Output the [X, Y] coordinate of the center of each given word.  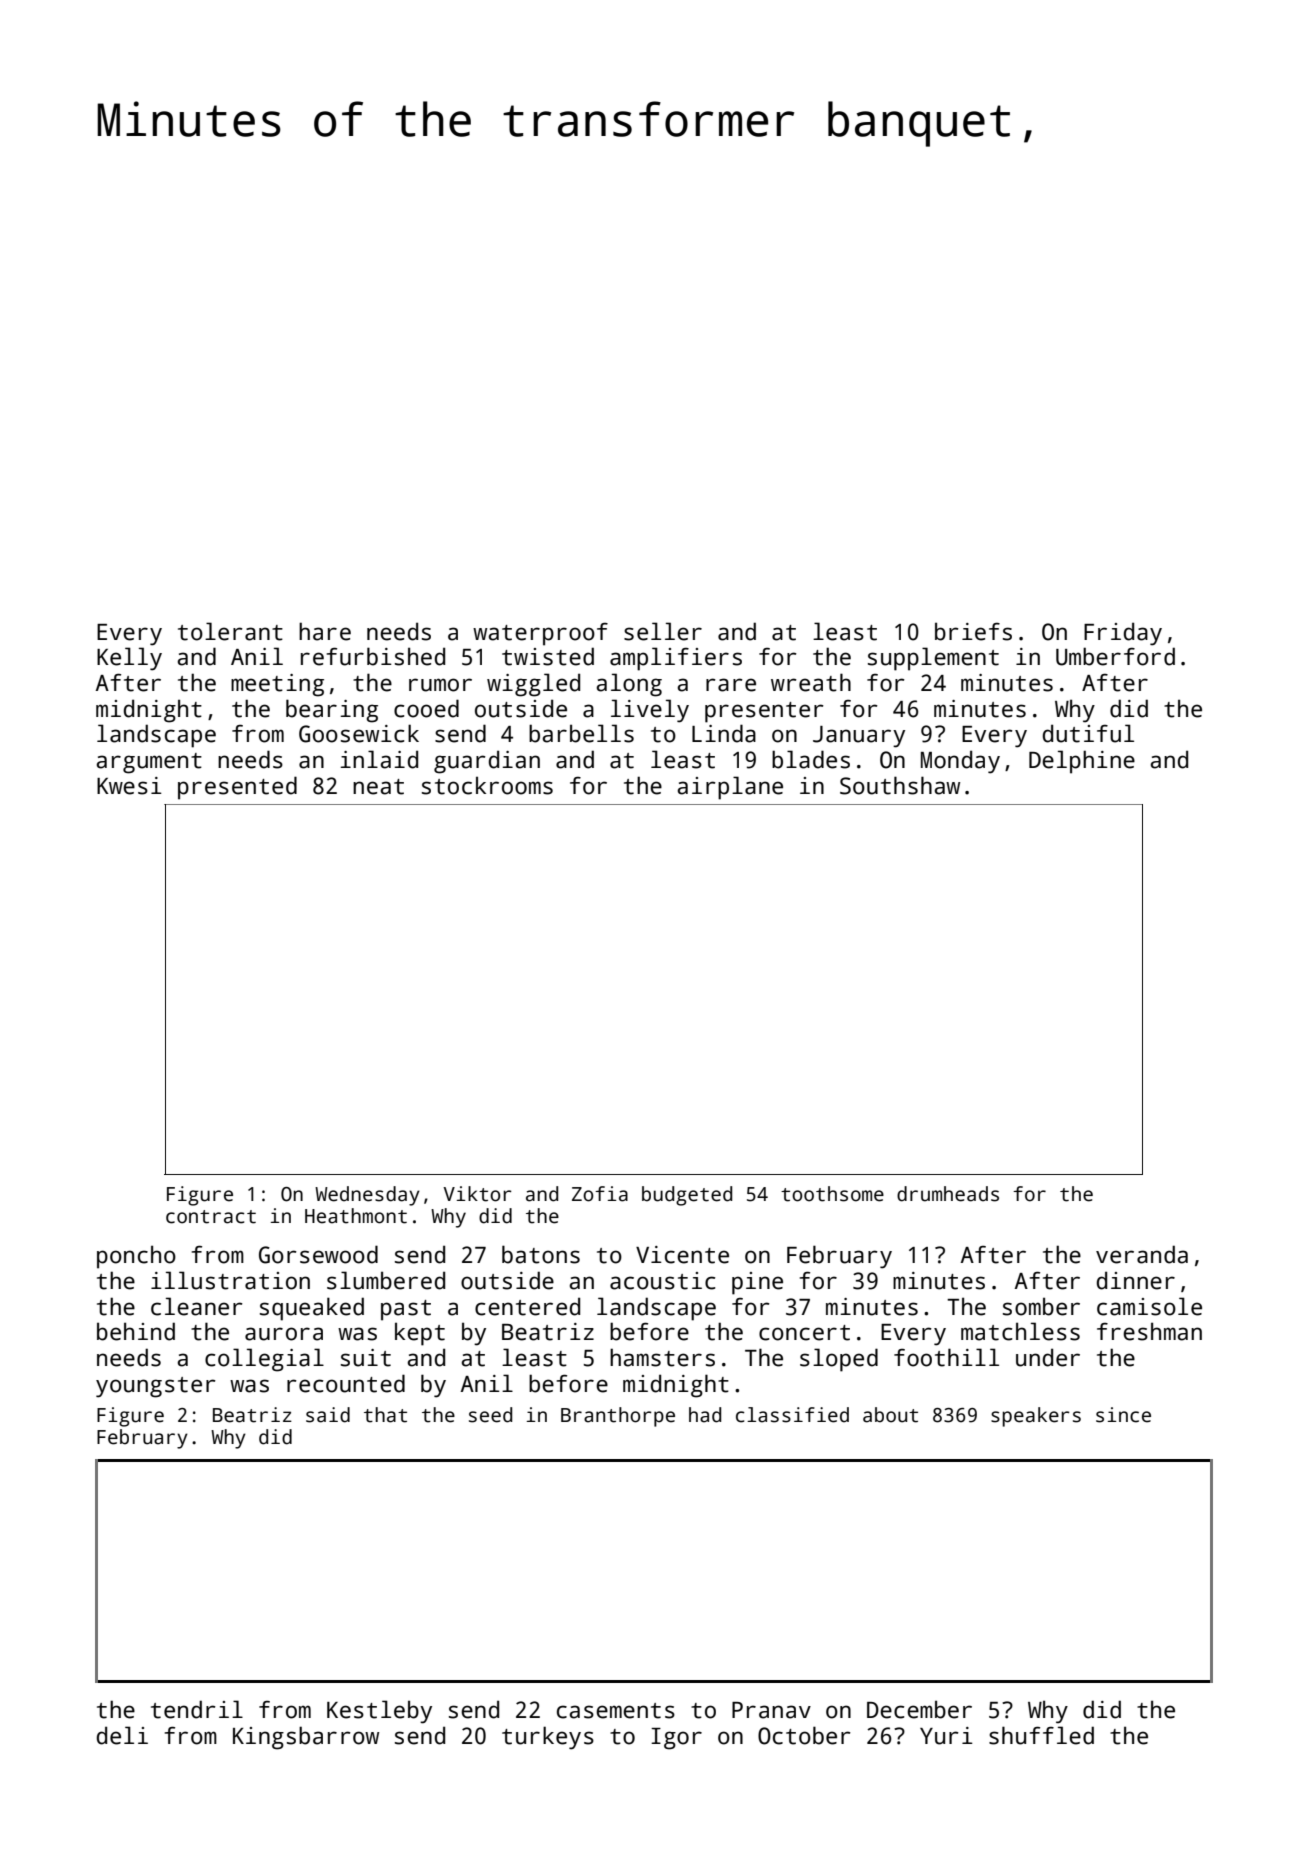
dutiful [1088, 733]
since [1123, 1415]
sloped [839, 1360]
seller [663, 631]
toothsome [832, 1194]
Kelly [129, 659]
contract [211, 1217]
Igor [676, 1739]
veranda [1142, 1254]
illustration [230, 1280]
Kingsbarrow [306, 1738]
